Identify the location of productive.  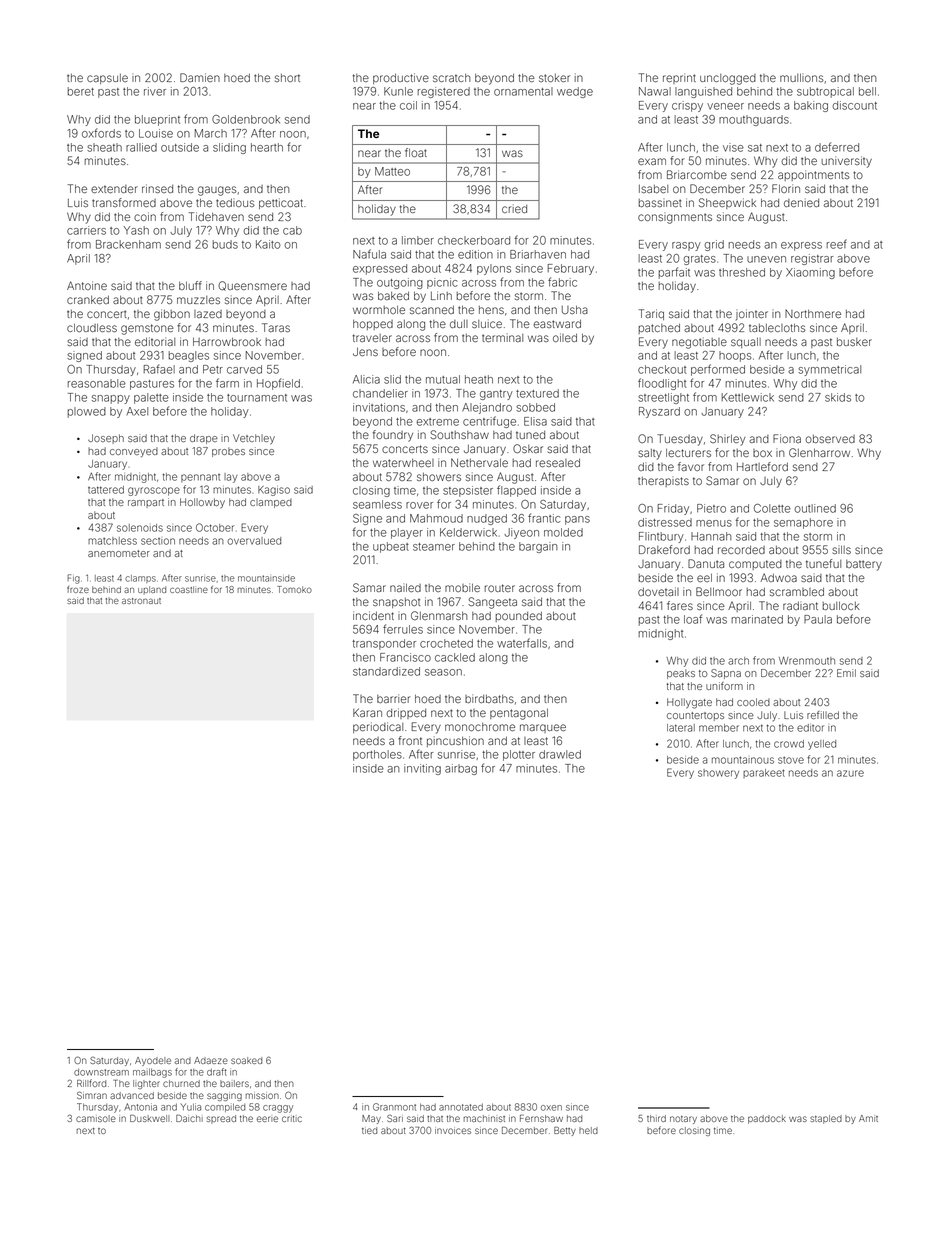
(401, 78).
